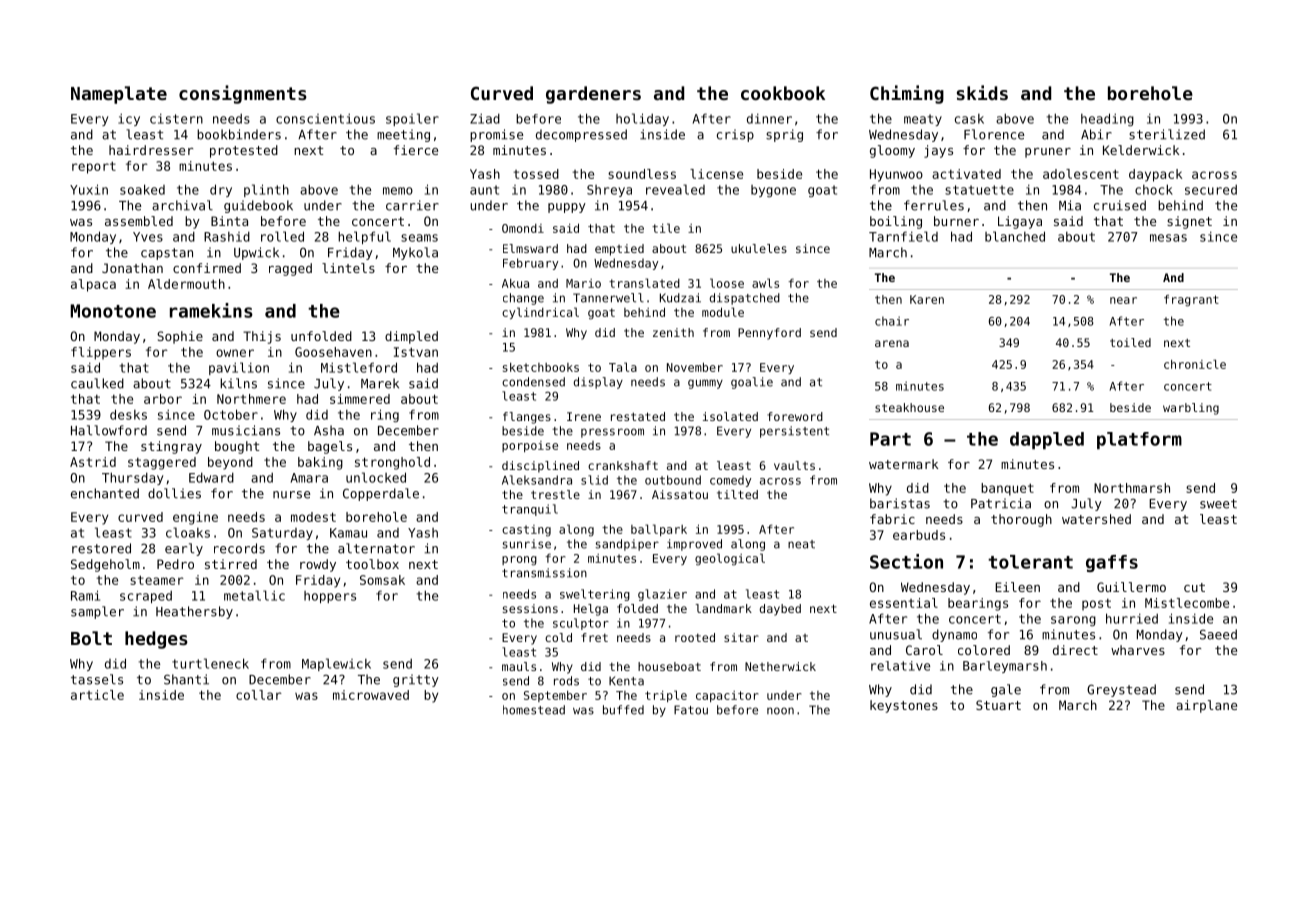 This screenshot has width=1308, height=924. Describe the element at coordinates (1096, 519) in the screenshot. I see `watershed` at that location.
